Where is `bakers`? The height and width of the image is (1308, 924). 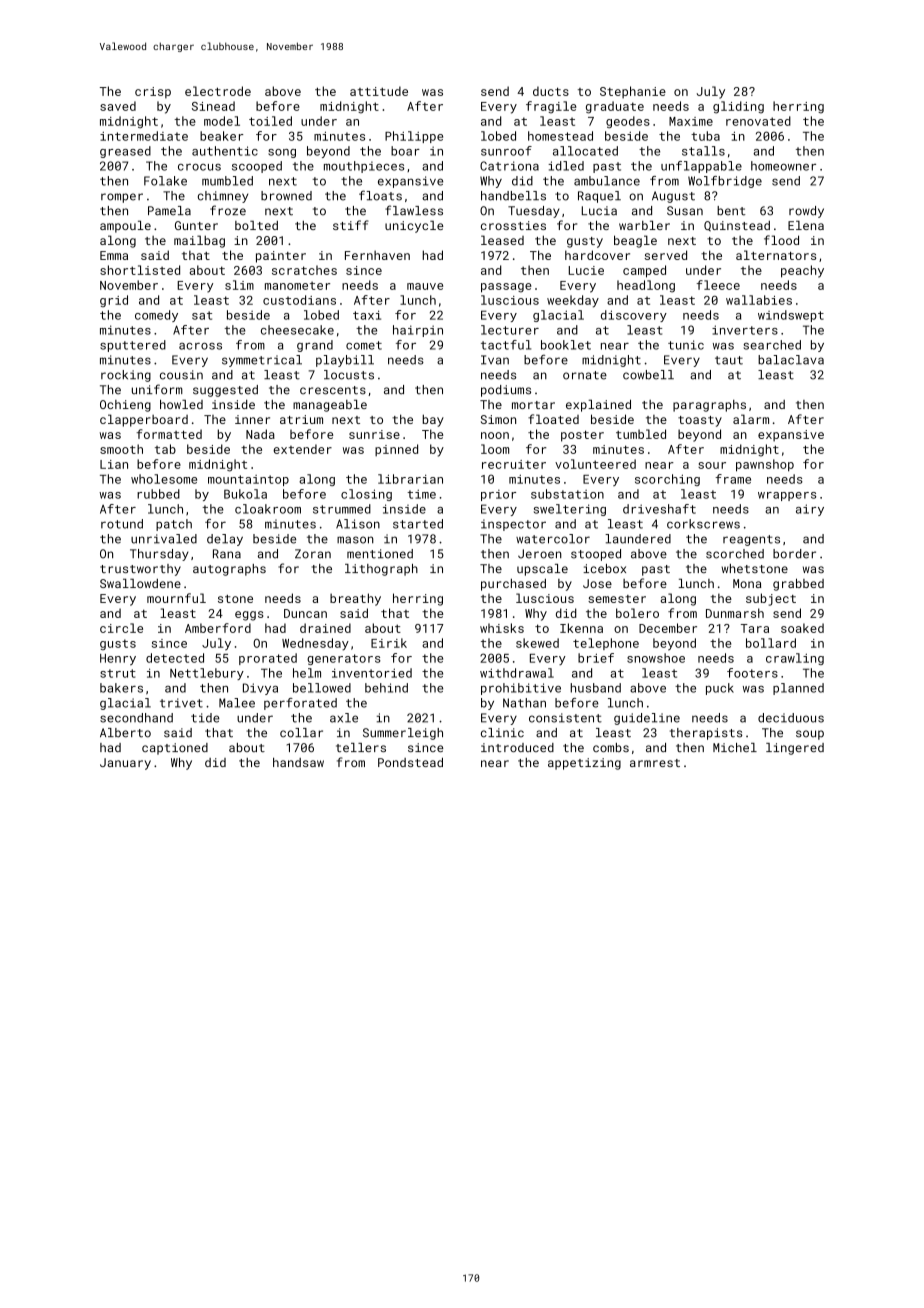
bakers is located at coordinates (121, 688).
